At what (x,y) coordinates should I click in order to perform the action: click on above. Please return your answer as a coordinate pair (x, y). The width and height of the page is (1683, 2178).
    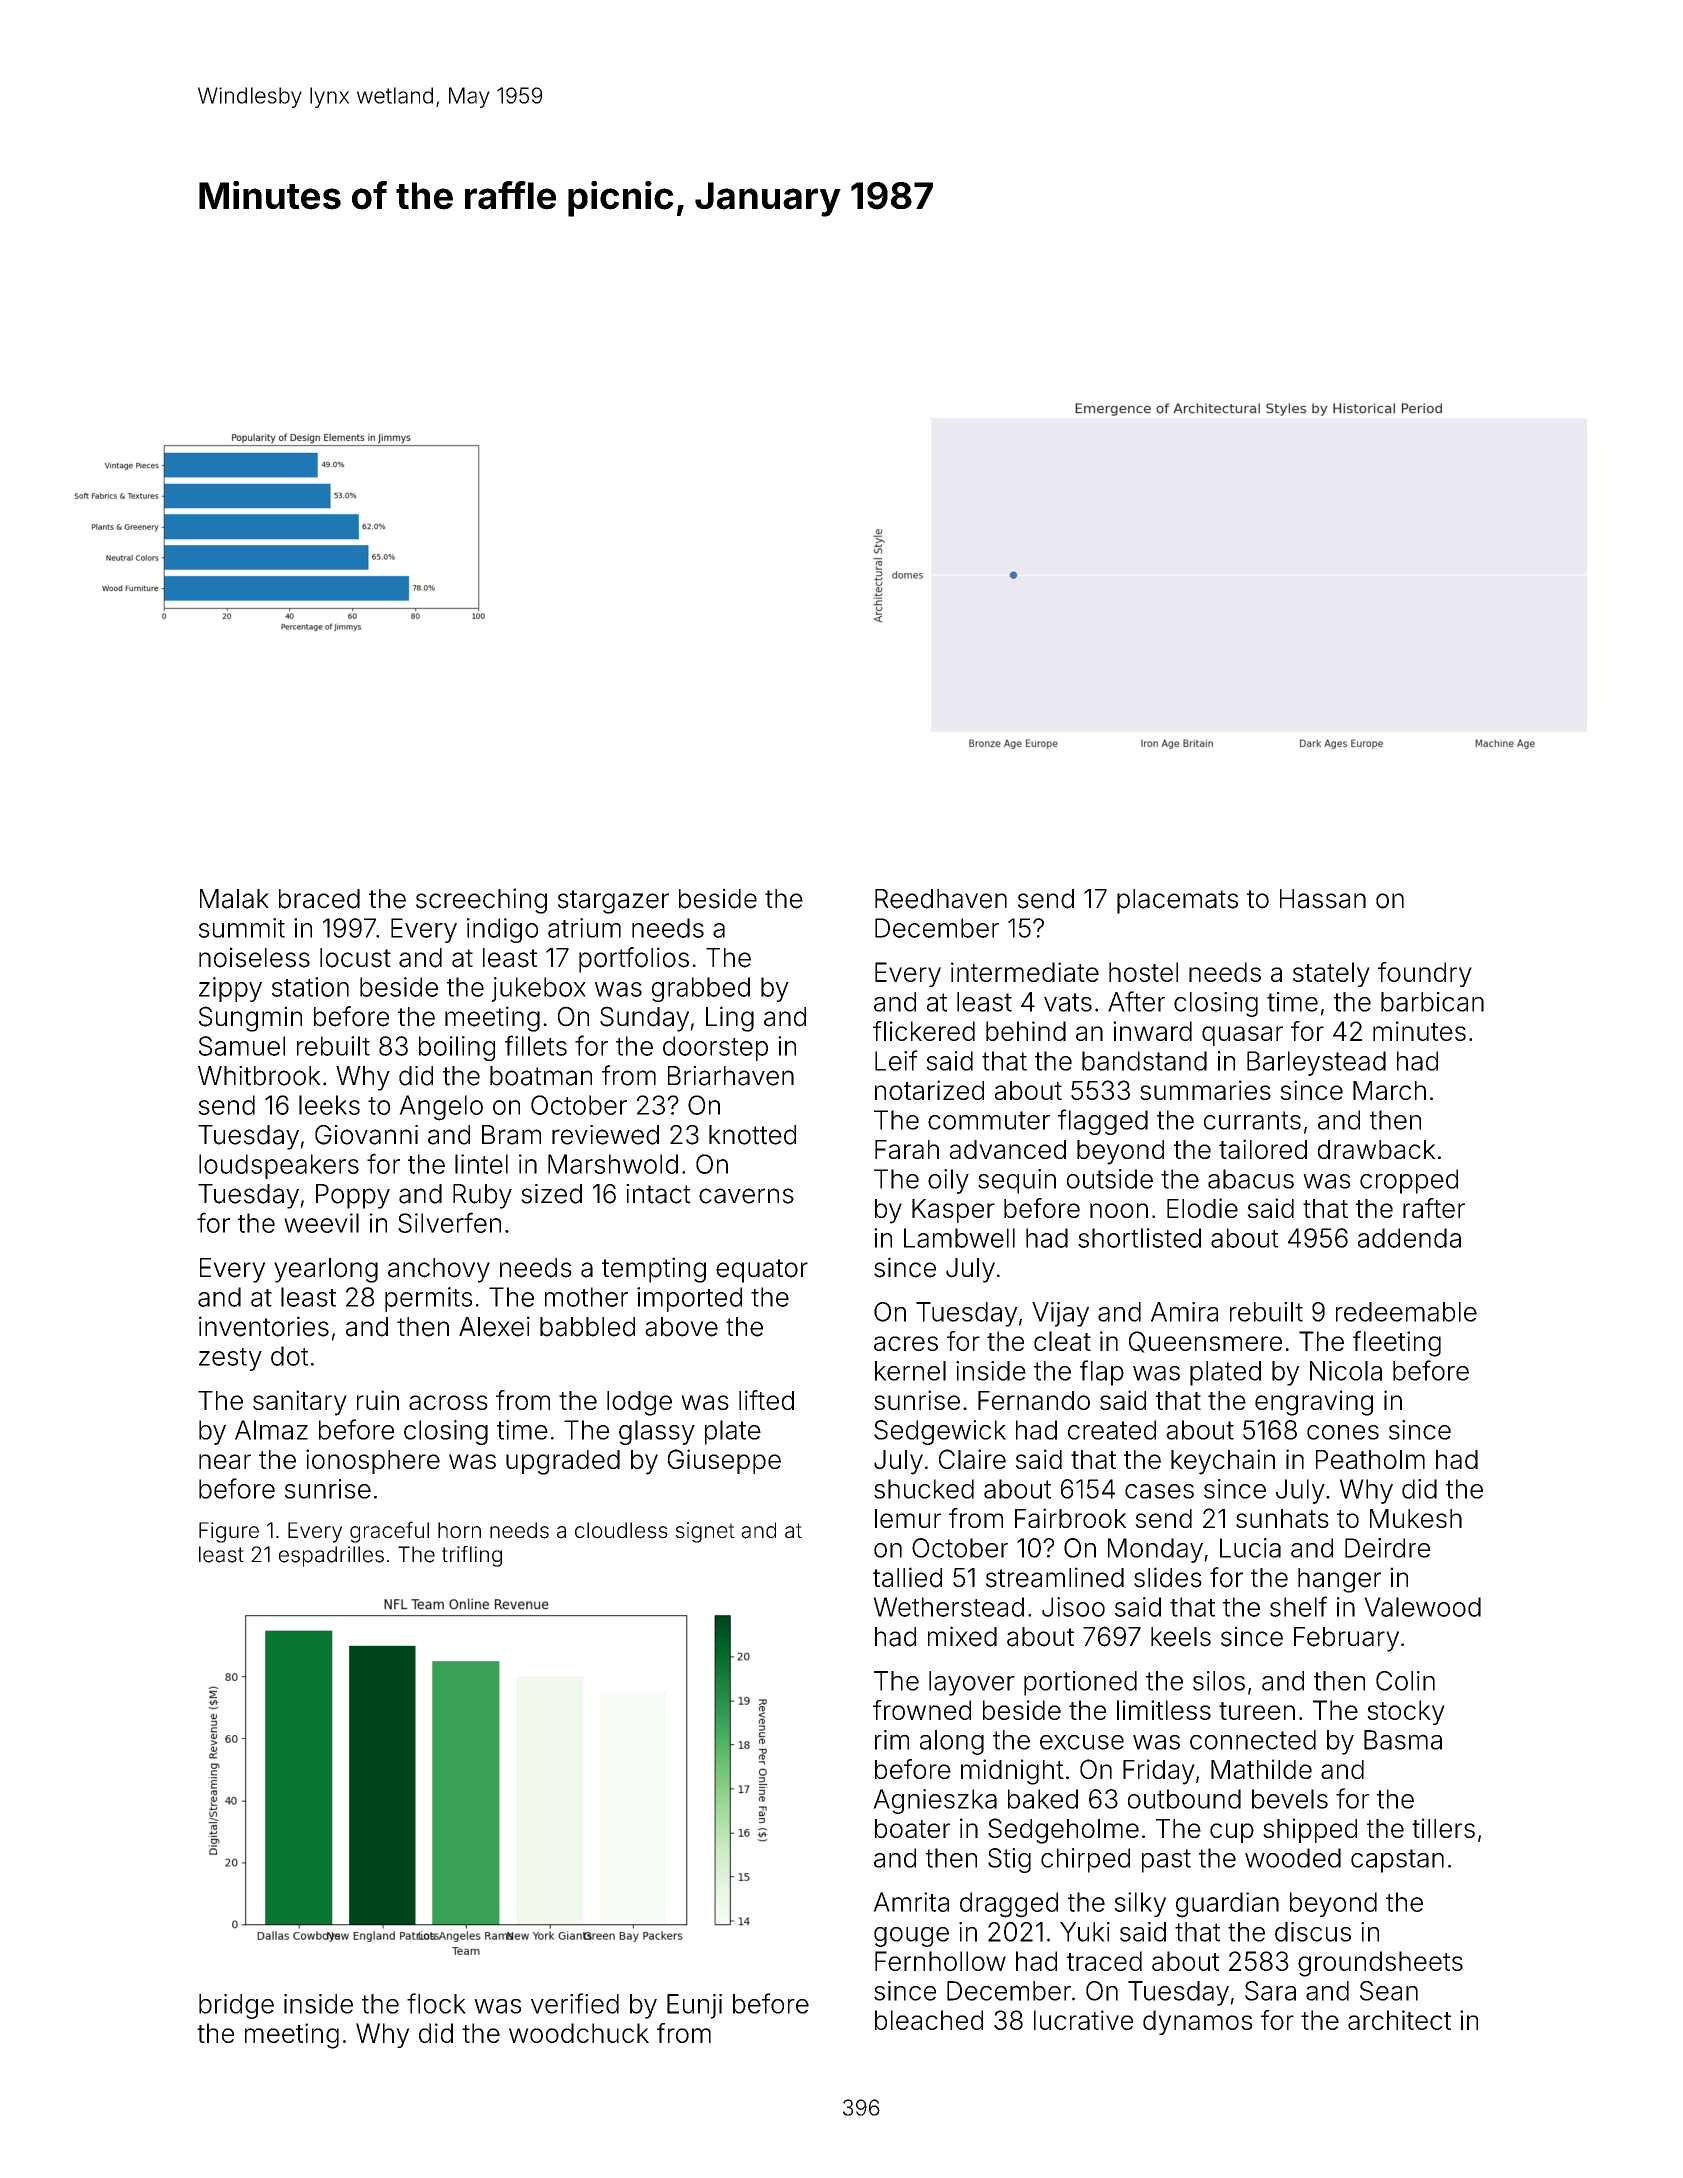
    Looking at the image, I should click on (681, 1327).
